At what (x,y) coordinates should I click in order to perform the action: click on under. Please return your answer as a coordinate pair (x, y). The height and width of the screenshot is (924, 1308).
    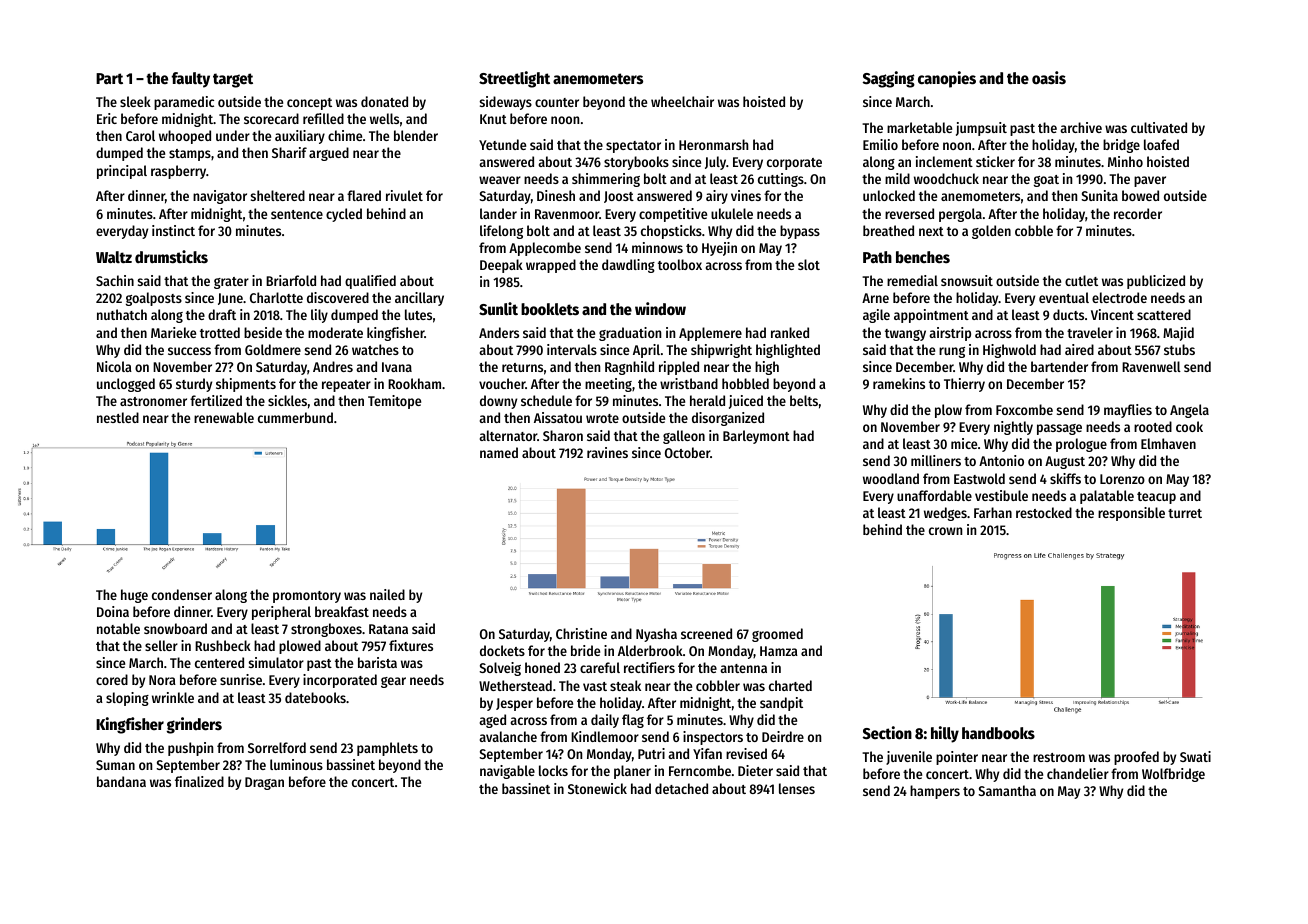
    Looking at the image, I should click on (233, 135).
